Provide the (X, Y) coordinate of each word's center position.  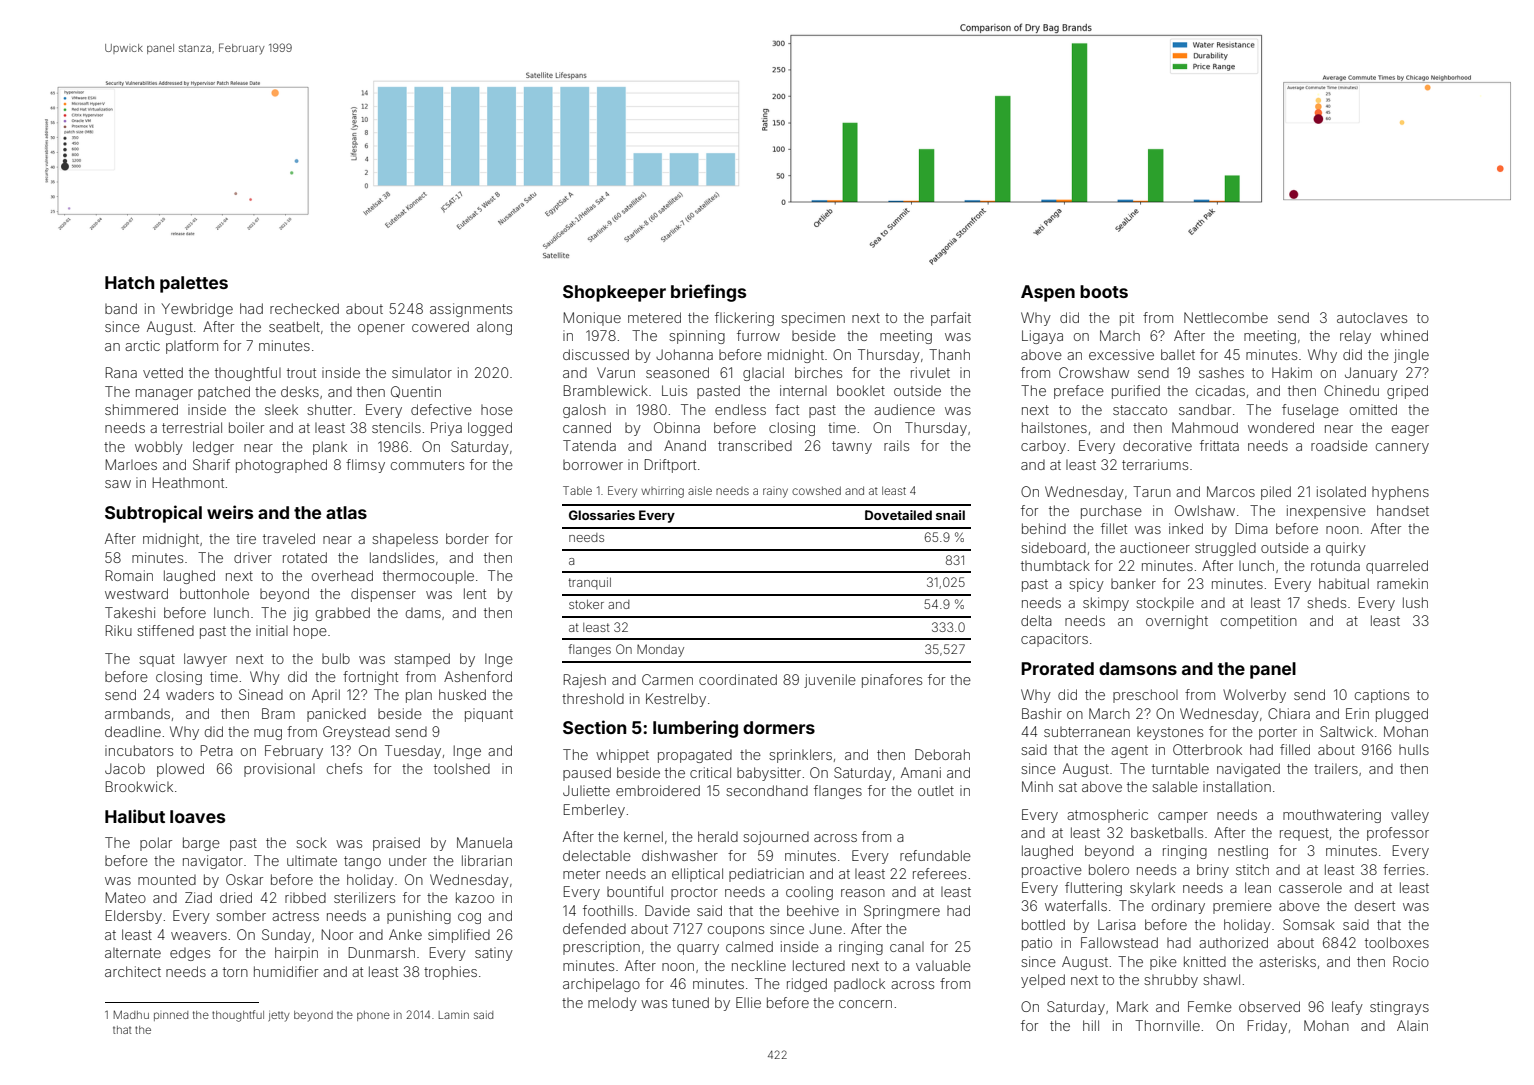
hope (310, 632)
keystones (1170, 733)
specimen (813, 319)
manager (164, 394)
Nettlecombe (1226, 317)
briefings (708, 293)
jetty (279, 1016)
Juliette (586, 790)
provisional (279, 770)
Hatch (129, 282)
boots (1104, 291)
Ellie (748, 1002)
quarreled (1397, 567)
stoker (586, 604)
